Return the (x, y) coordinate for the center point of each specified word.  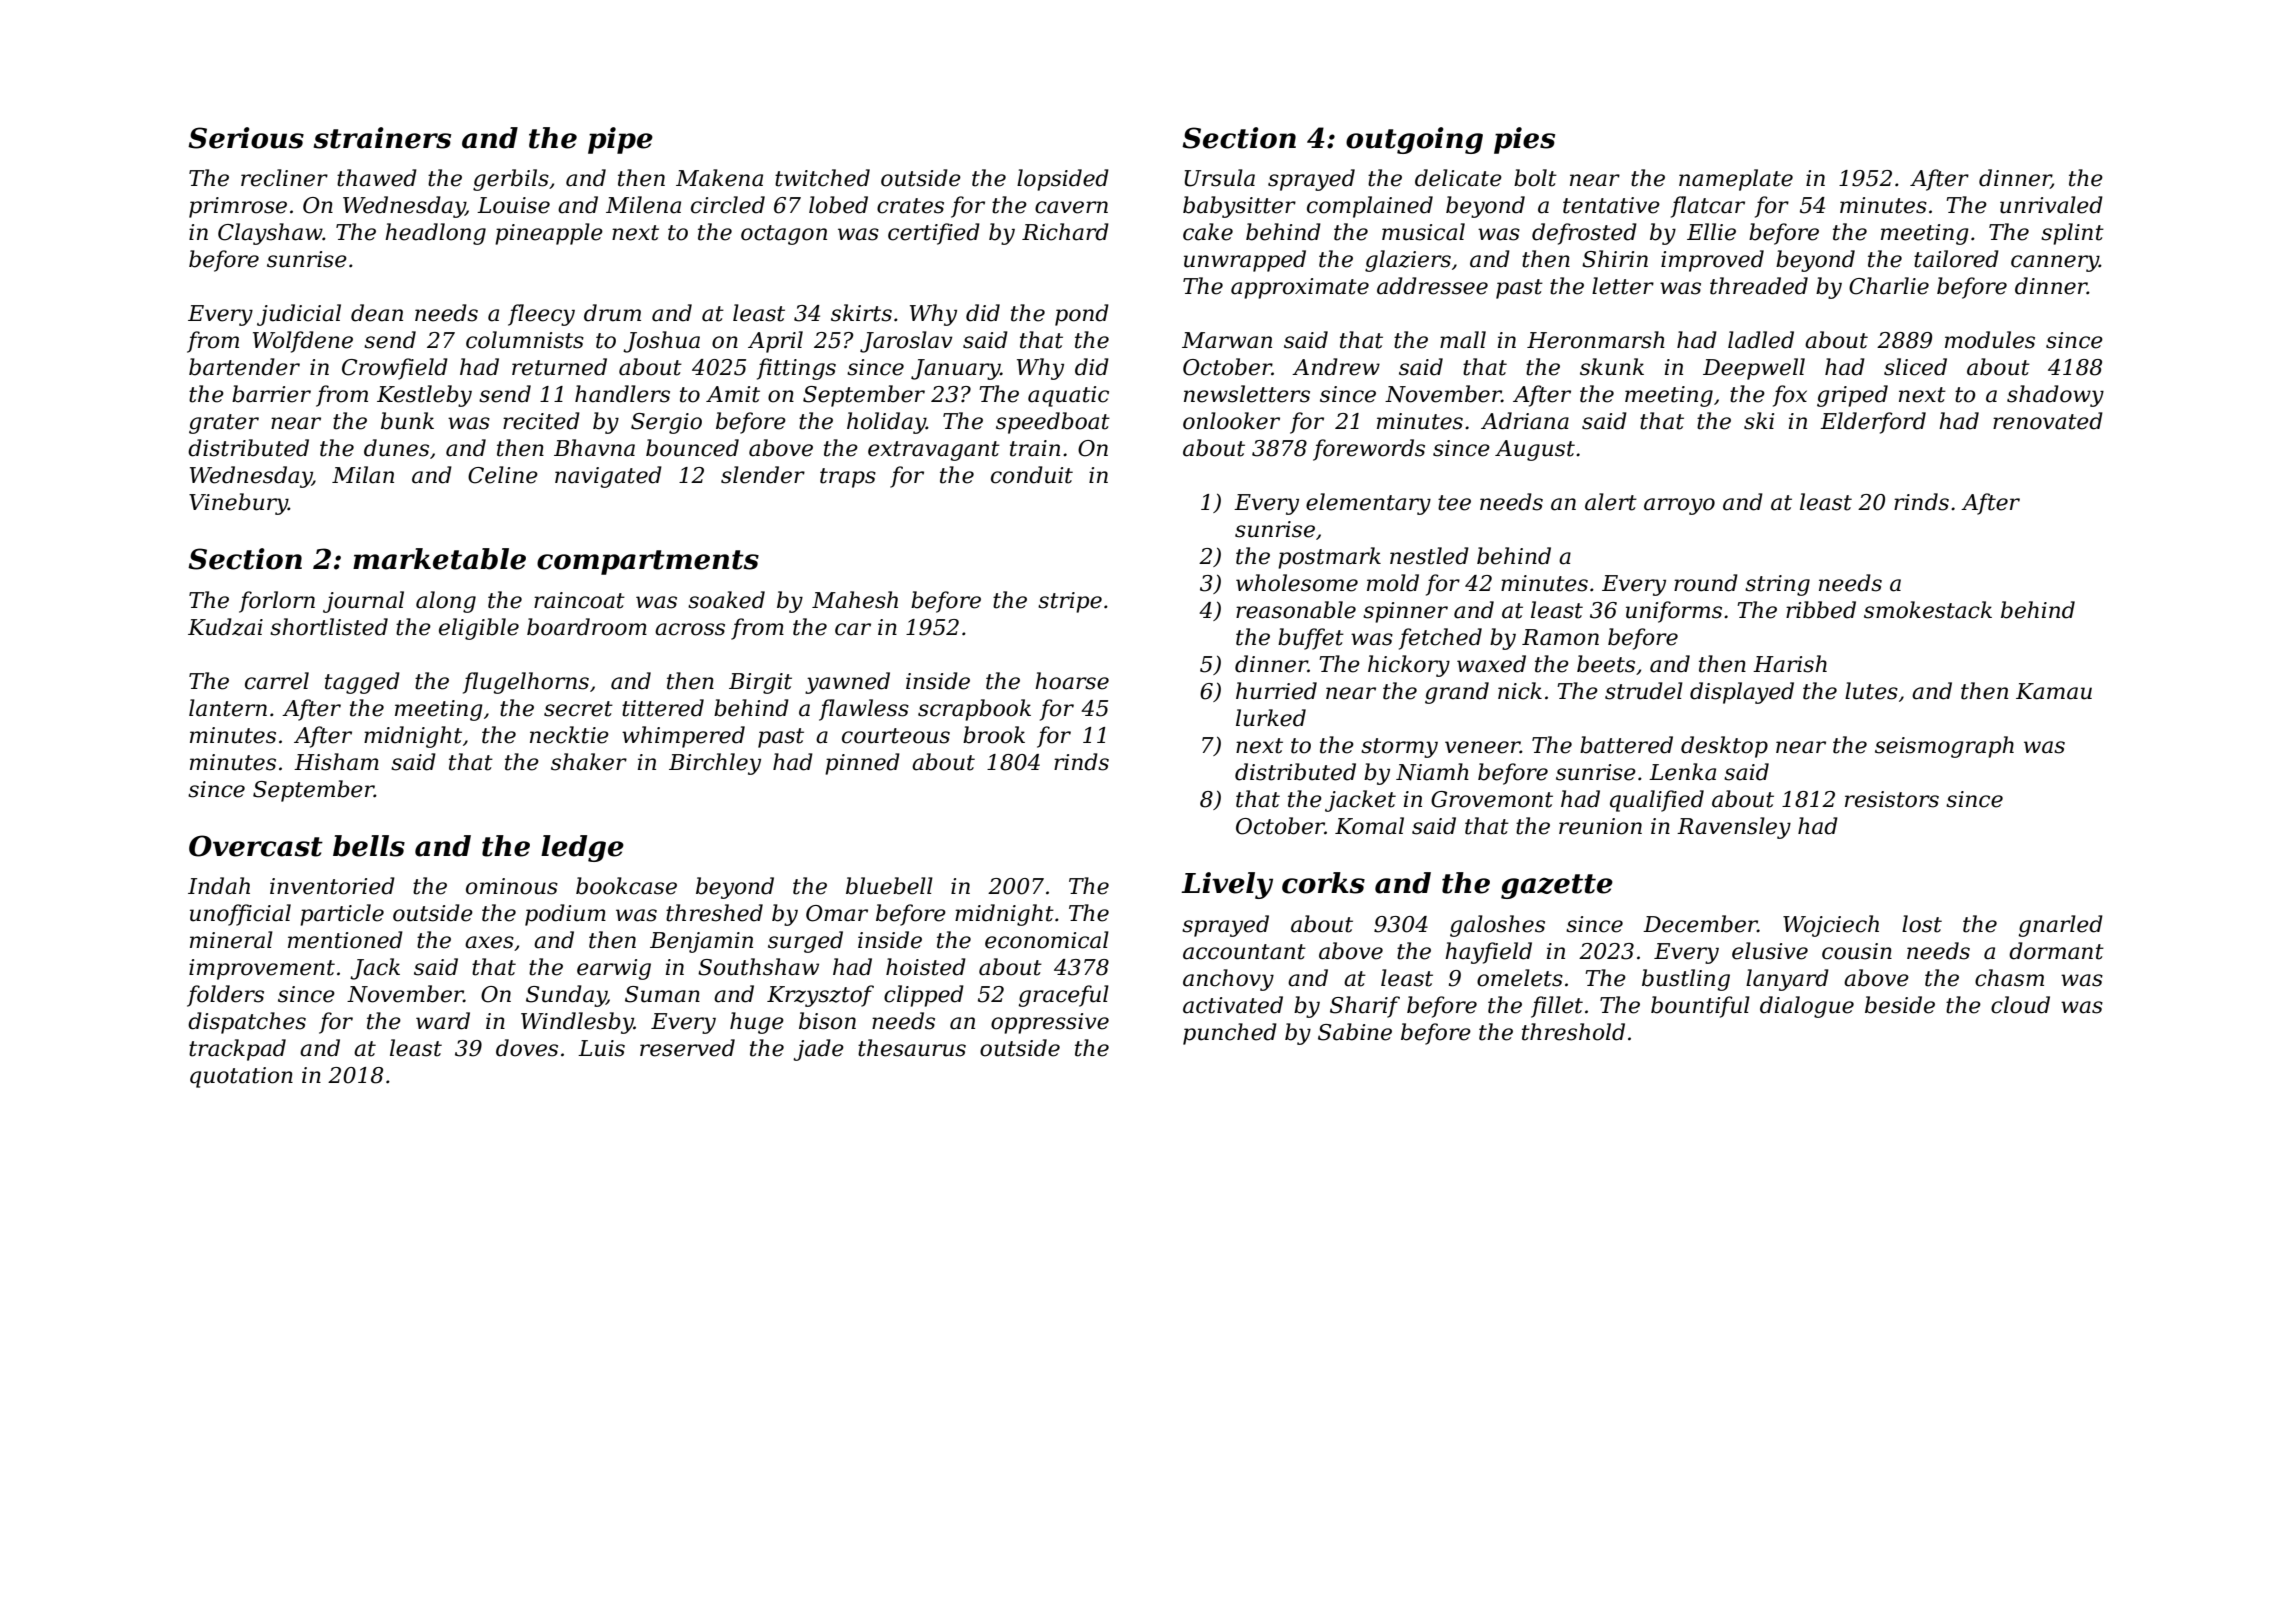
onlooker (1231, 421)
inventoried (332, 886)
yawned (847, 683)
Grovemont (1492, 799)
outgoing (1414, 140)
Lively (1227, 885)
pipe (620, 140)
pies (1524, 140)
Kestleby (424, 396)
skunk (1612, 367)
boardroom (587, 627)
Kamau (2054, 691)
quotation (241, 1077)
